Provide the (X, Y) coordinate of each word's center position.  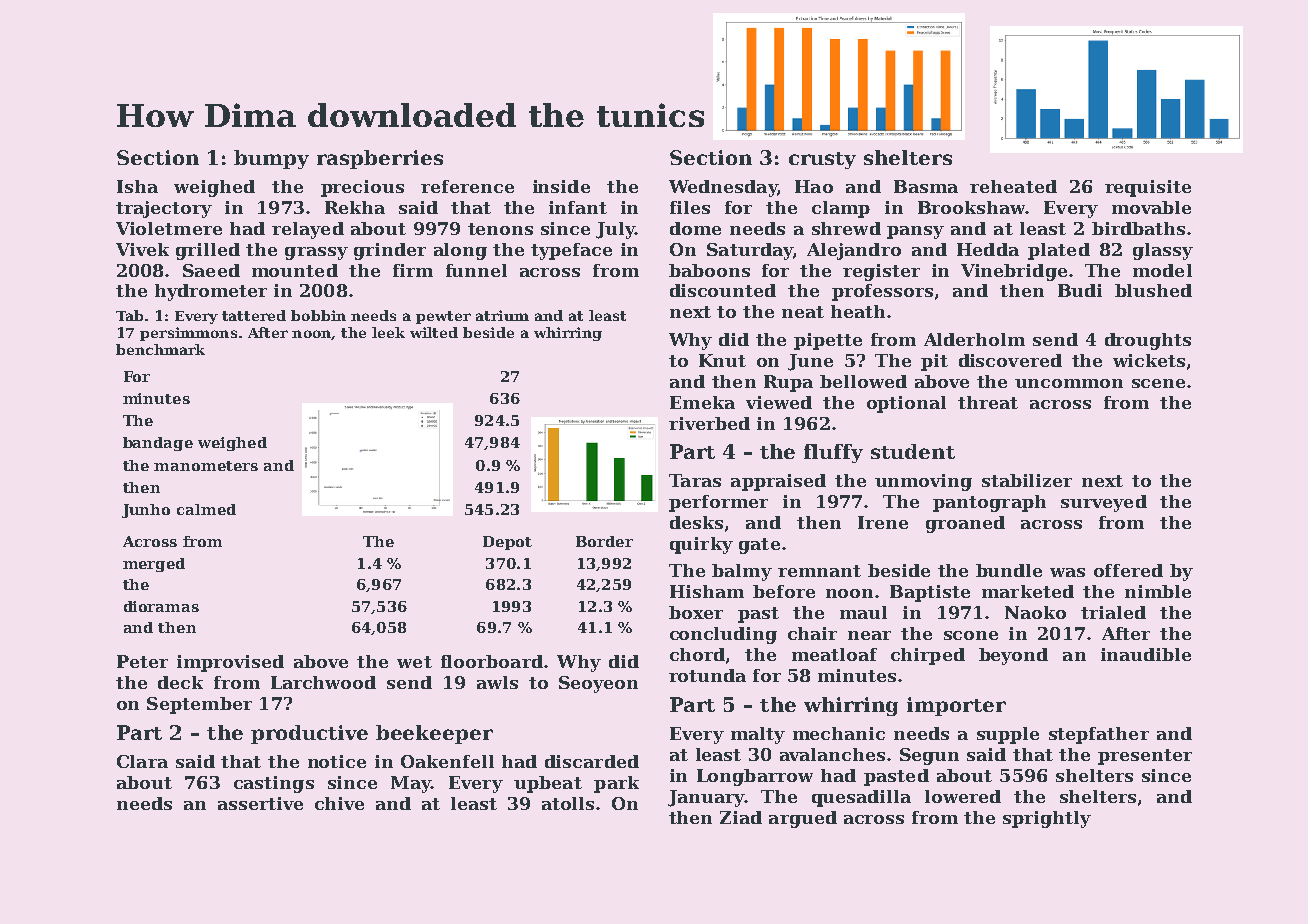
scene (1158, 383)
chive (339, 803)
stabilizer (1027, 480)
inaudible (1146, 654)
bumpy (271, 159)
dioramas (161, 606)
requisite (1148, 188)
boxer (696, 612)
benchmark (160, 349)
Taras (695, 480)
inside (561, 186)
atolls (568, 803)
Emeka (702, 402)
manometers (206, 466)
